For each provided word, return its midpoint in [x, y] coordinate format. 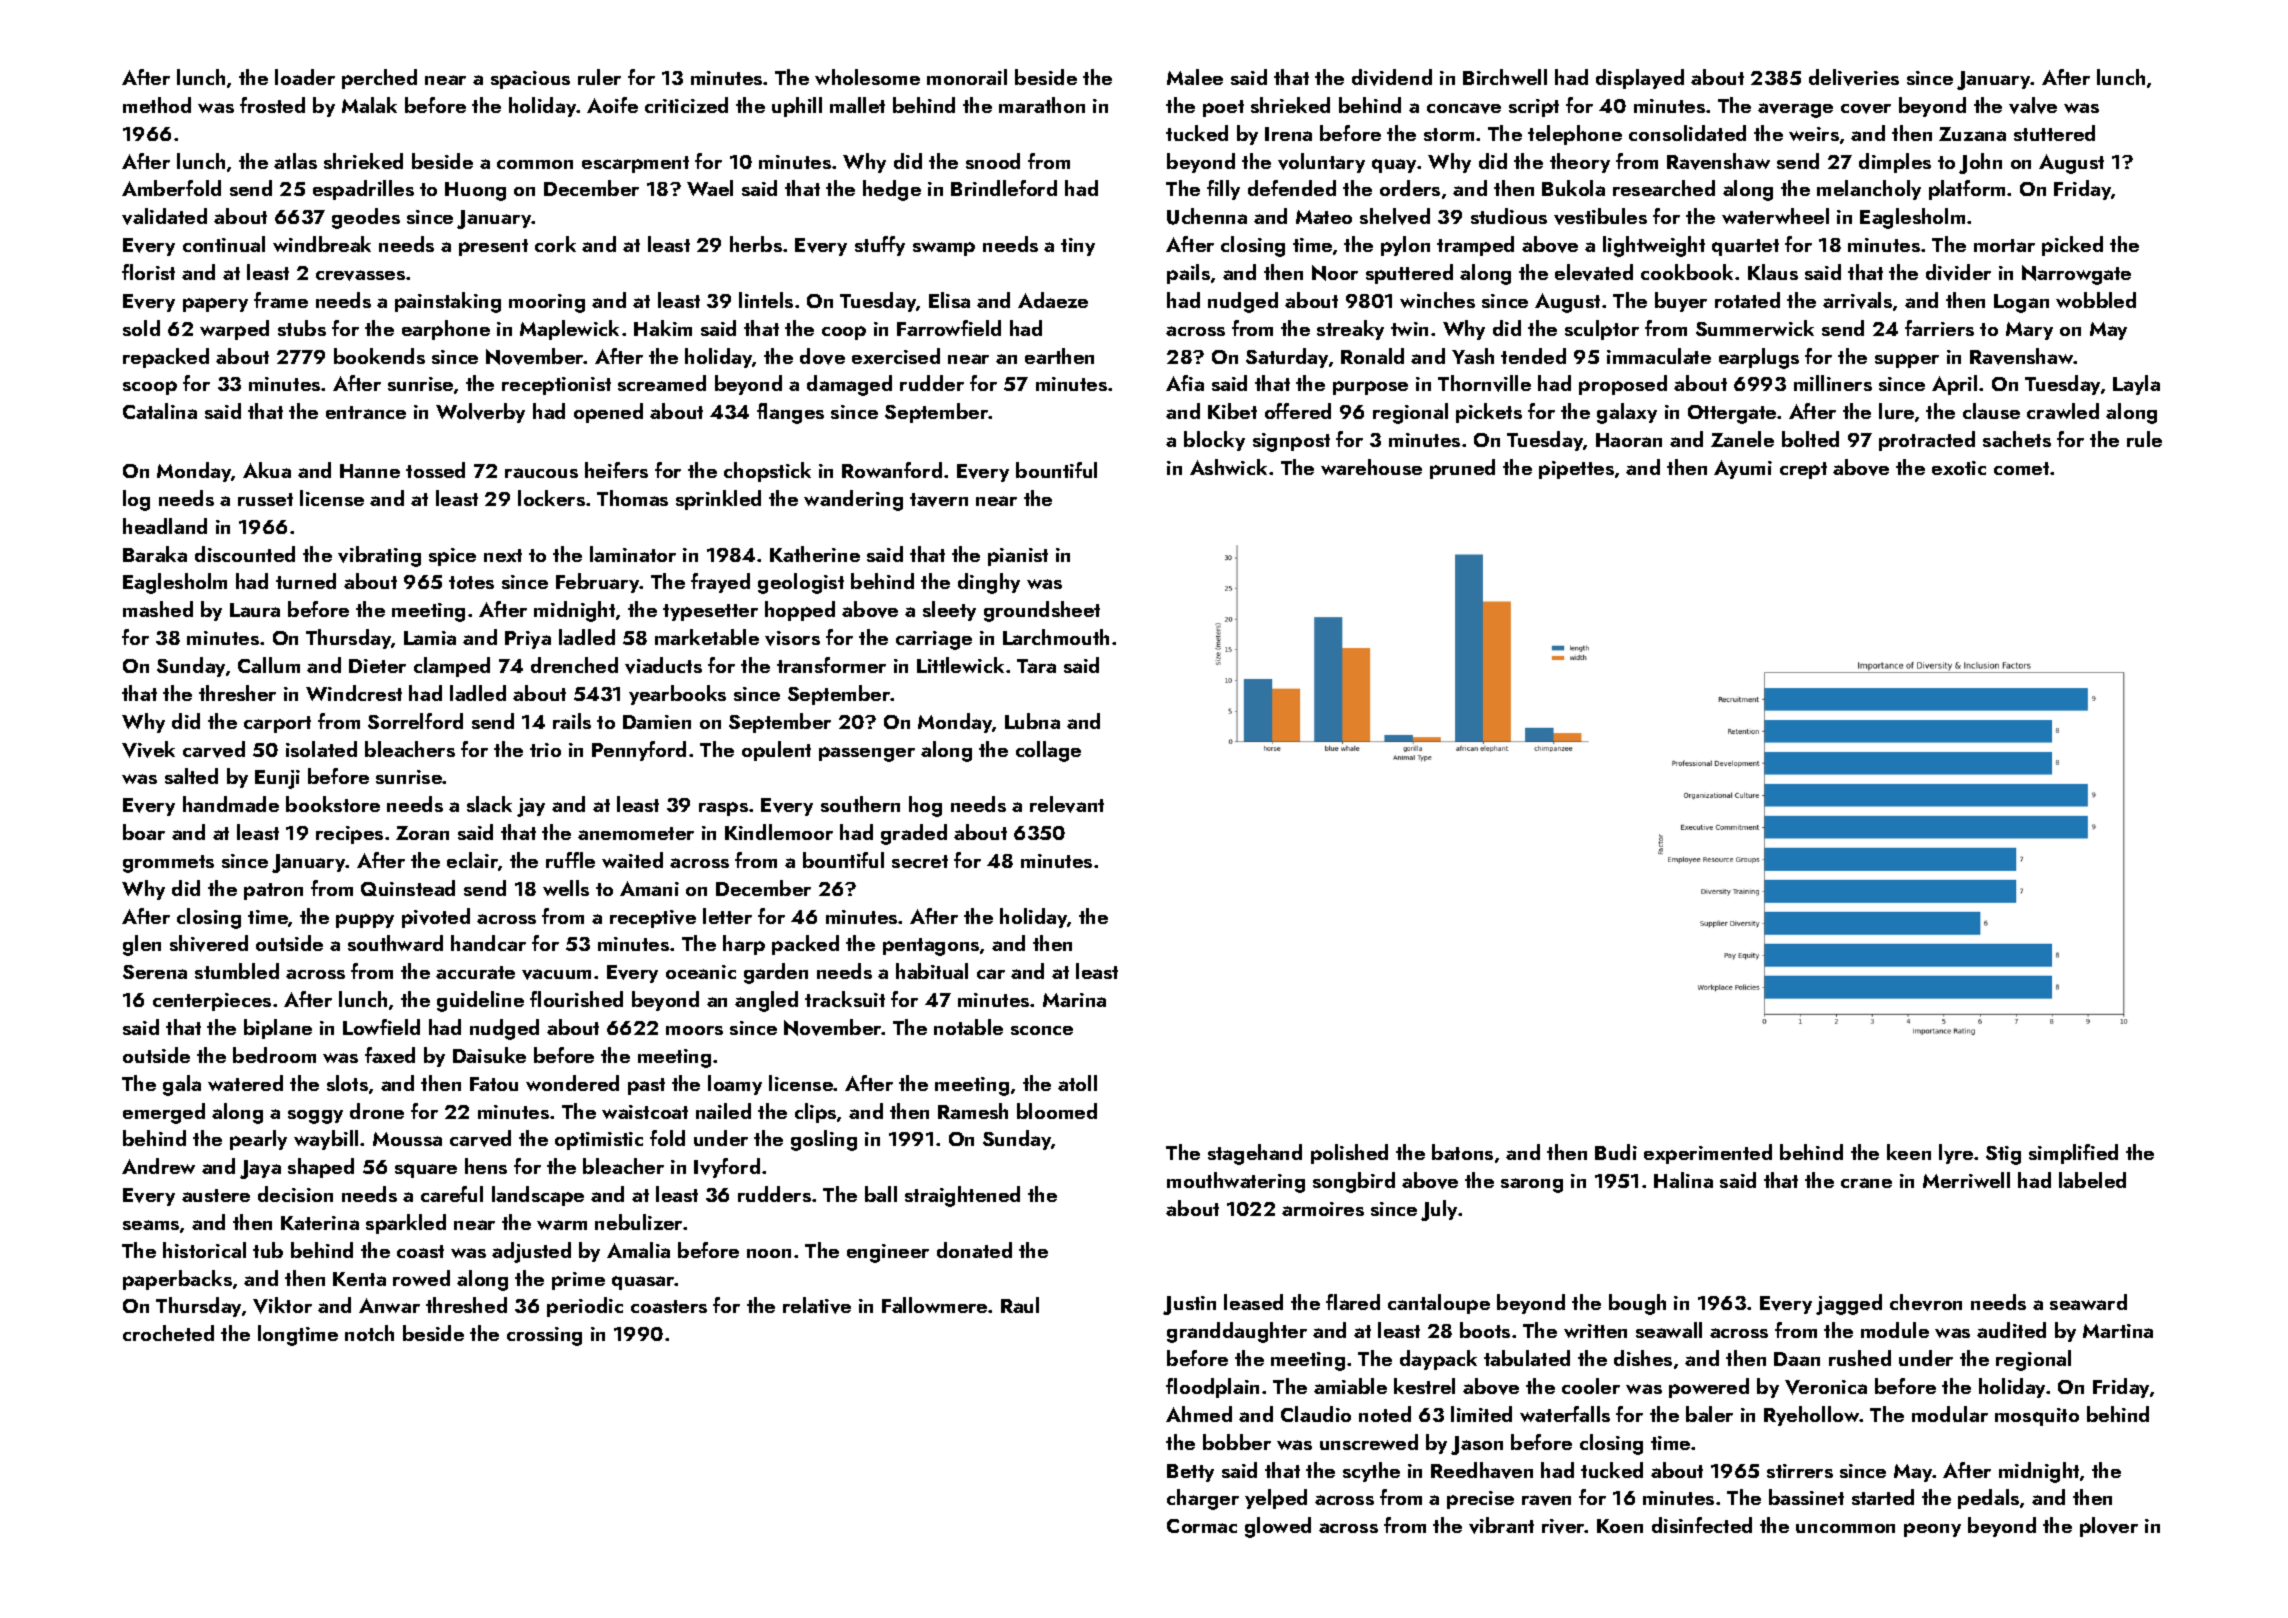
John [1980, 163]
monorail [967, 77]
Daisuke [489, 1055]
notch [369, 1333]
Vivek [148, 749]
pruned [1462, 469]
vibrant [1501, 1525]
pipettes [1576, 470]
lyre [1956, 1154]
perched [379, 79]
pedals [1988, 1499]
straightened [962, 1196]
